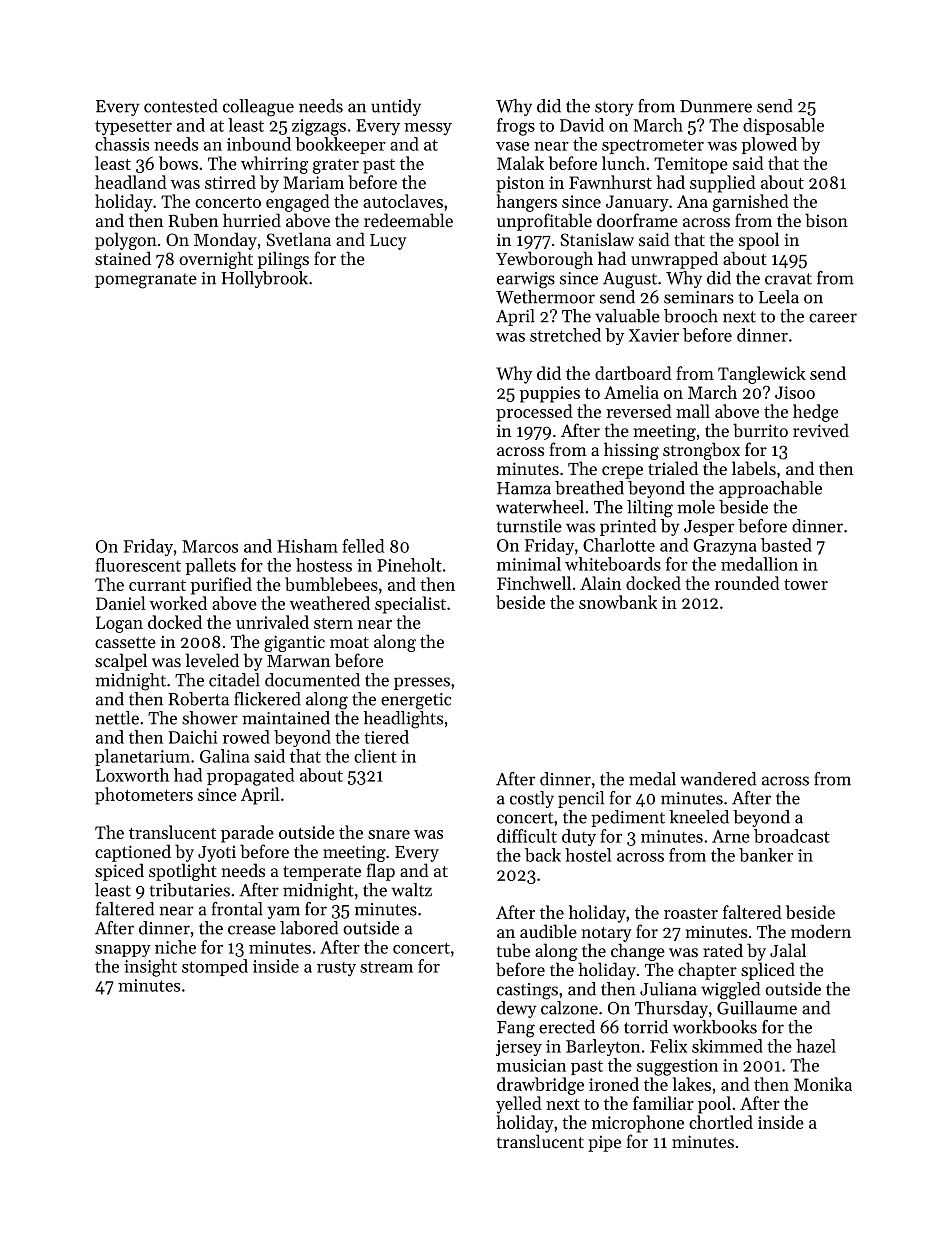  What do you see at coordinates (264, 279) in the screenshot?
I see `Hollybrook` at bounding box center [264, 279].
